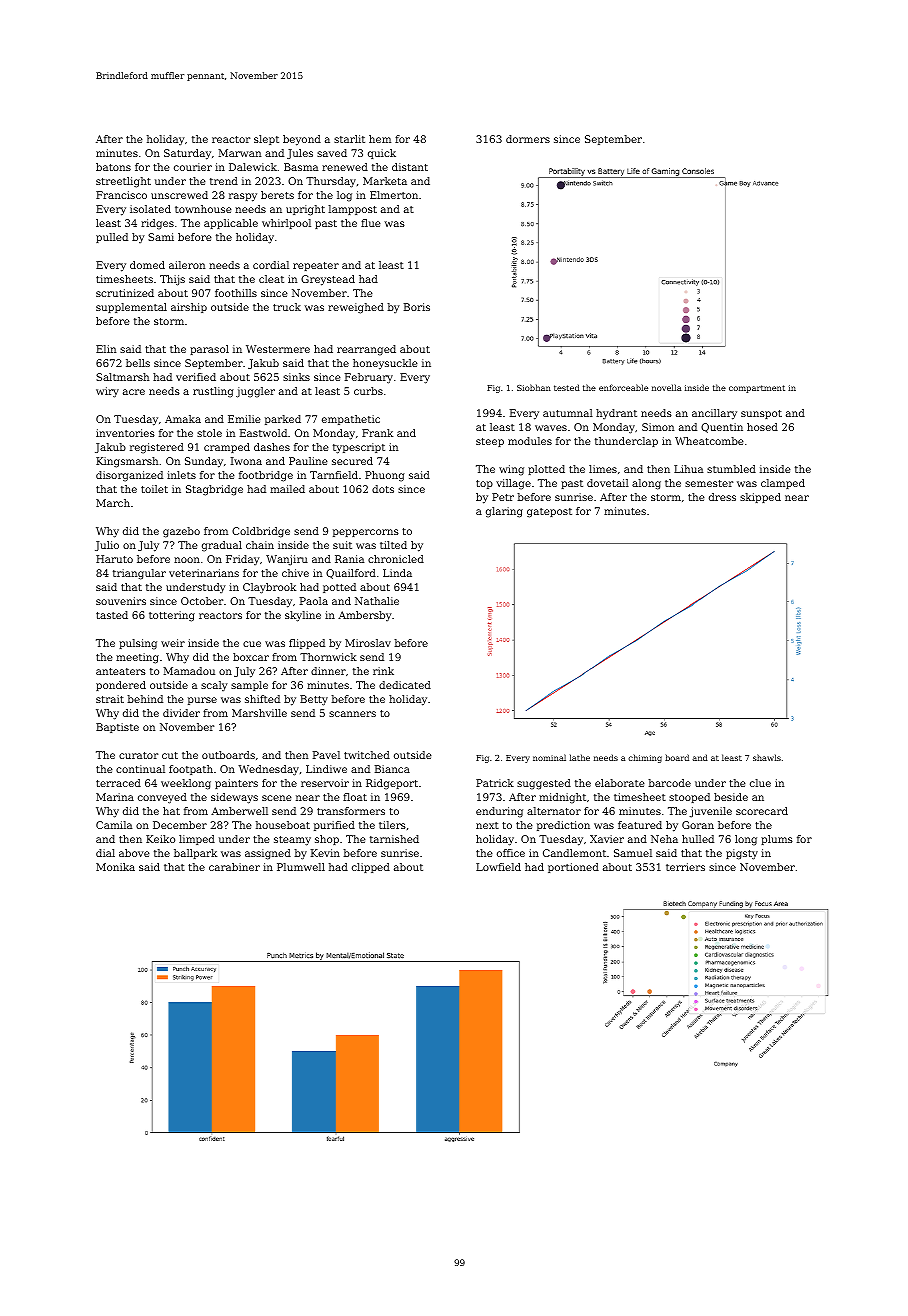 Image resolution: width=908 pixels, height=1316 pixels. I want to click on Lowfield, so click(498, 867).
